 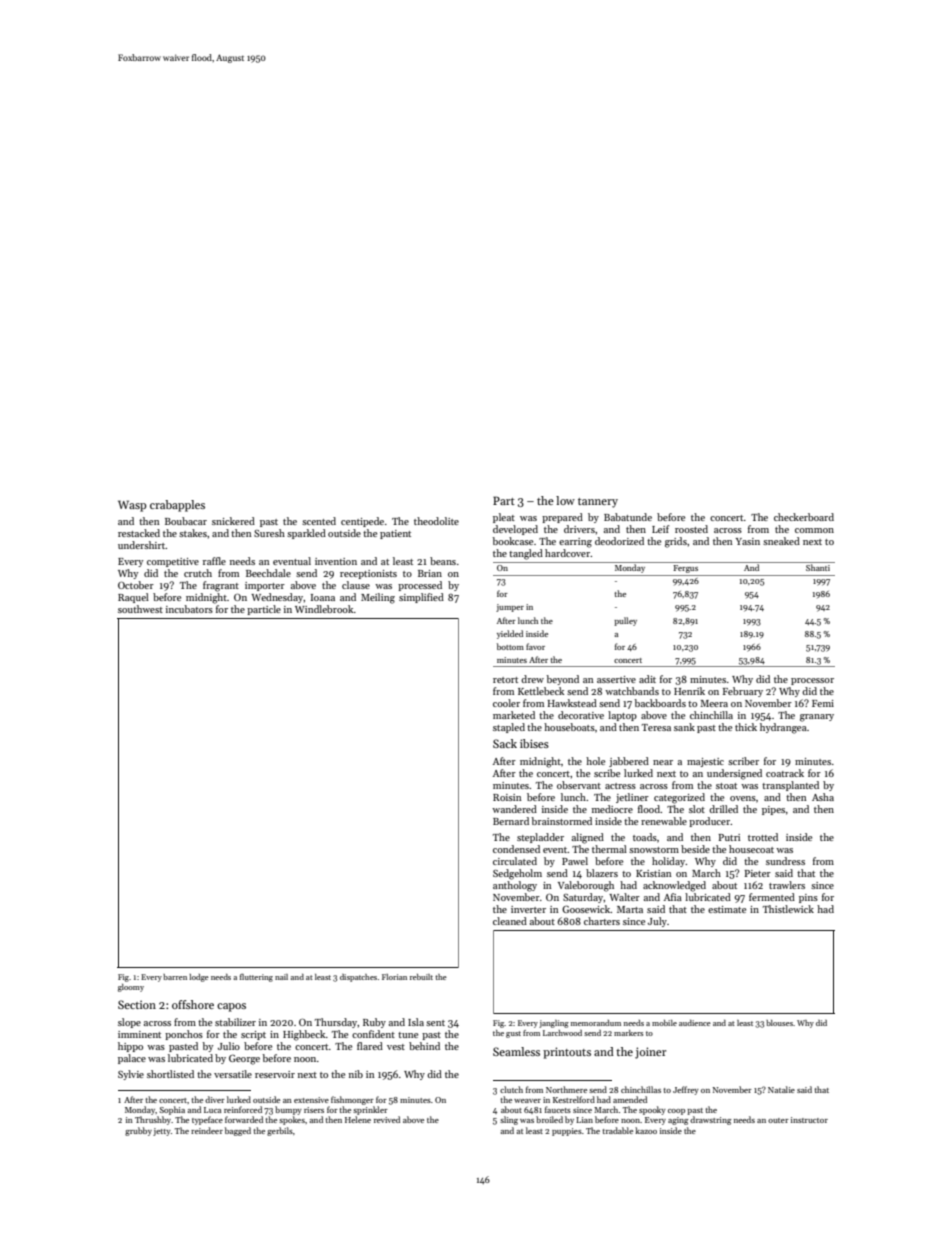 I want to click on grubby, so click(x=138, y=1131).
